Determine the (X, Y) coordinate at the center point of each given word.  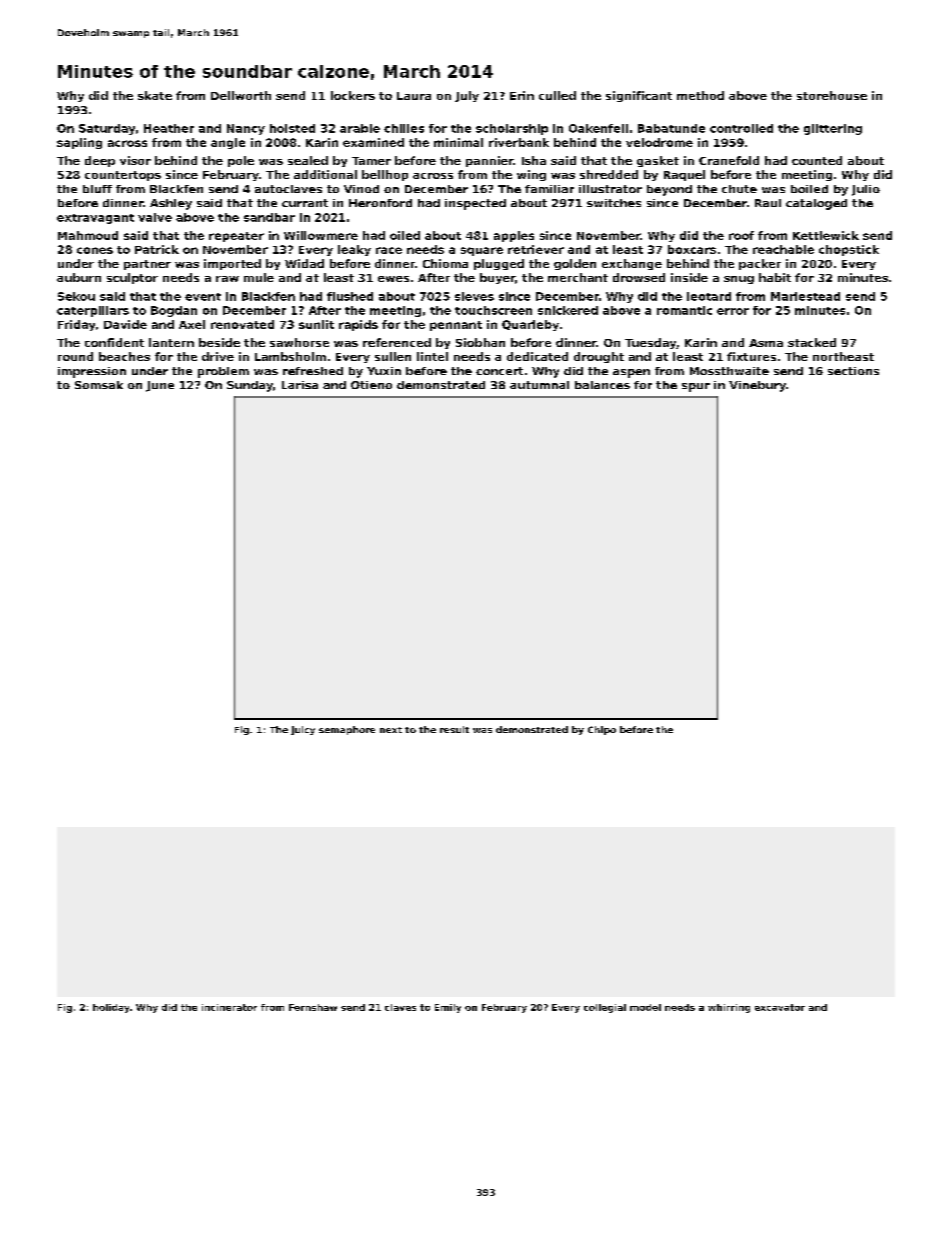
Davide (125, 324)
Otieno (371, 385)
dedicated (537, 356)
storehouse (832, 95)
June (160, 386)
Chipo (602, 730)
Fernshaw (313, 1007)
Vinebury (757, 386)
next (391, 730)
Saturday (107, 129)
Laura (414, 96)
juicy (303, 730)
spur (696, 387)
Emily (448, 1008)
